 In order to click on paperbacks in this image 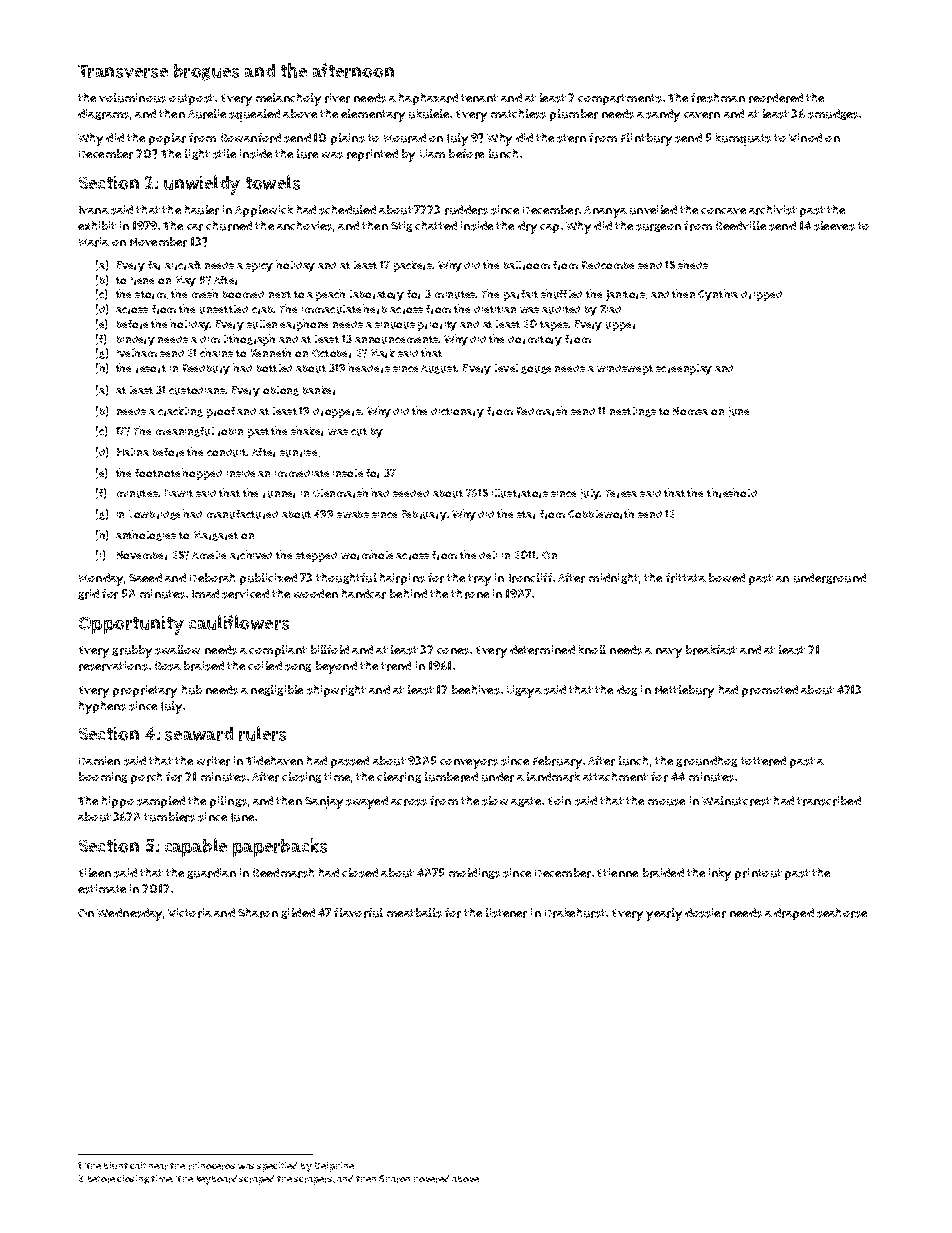, I will do `click(280, 847)`.
